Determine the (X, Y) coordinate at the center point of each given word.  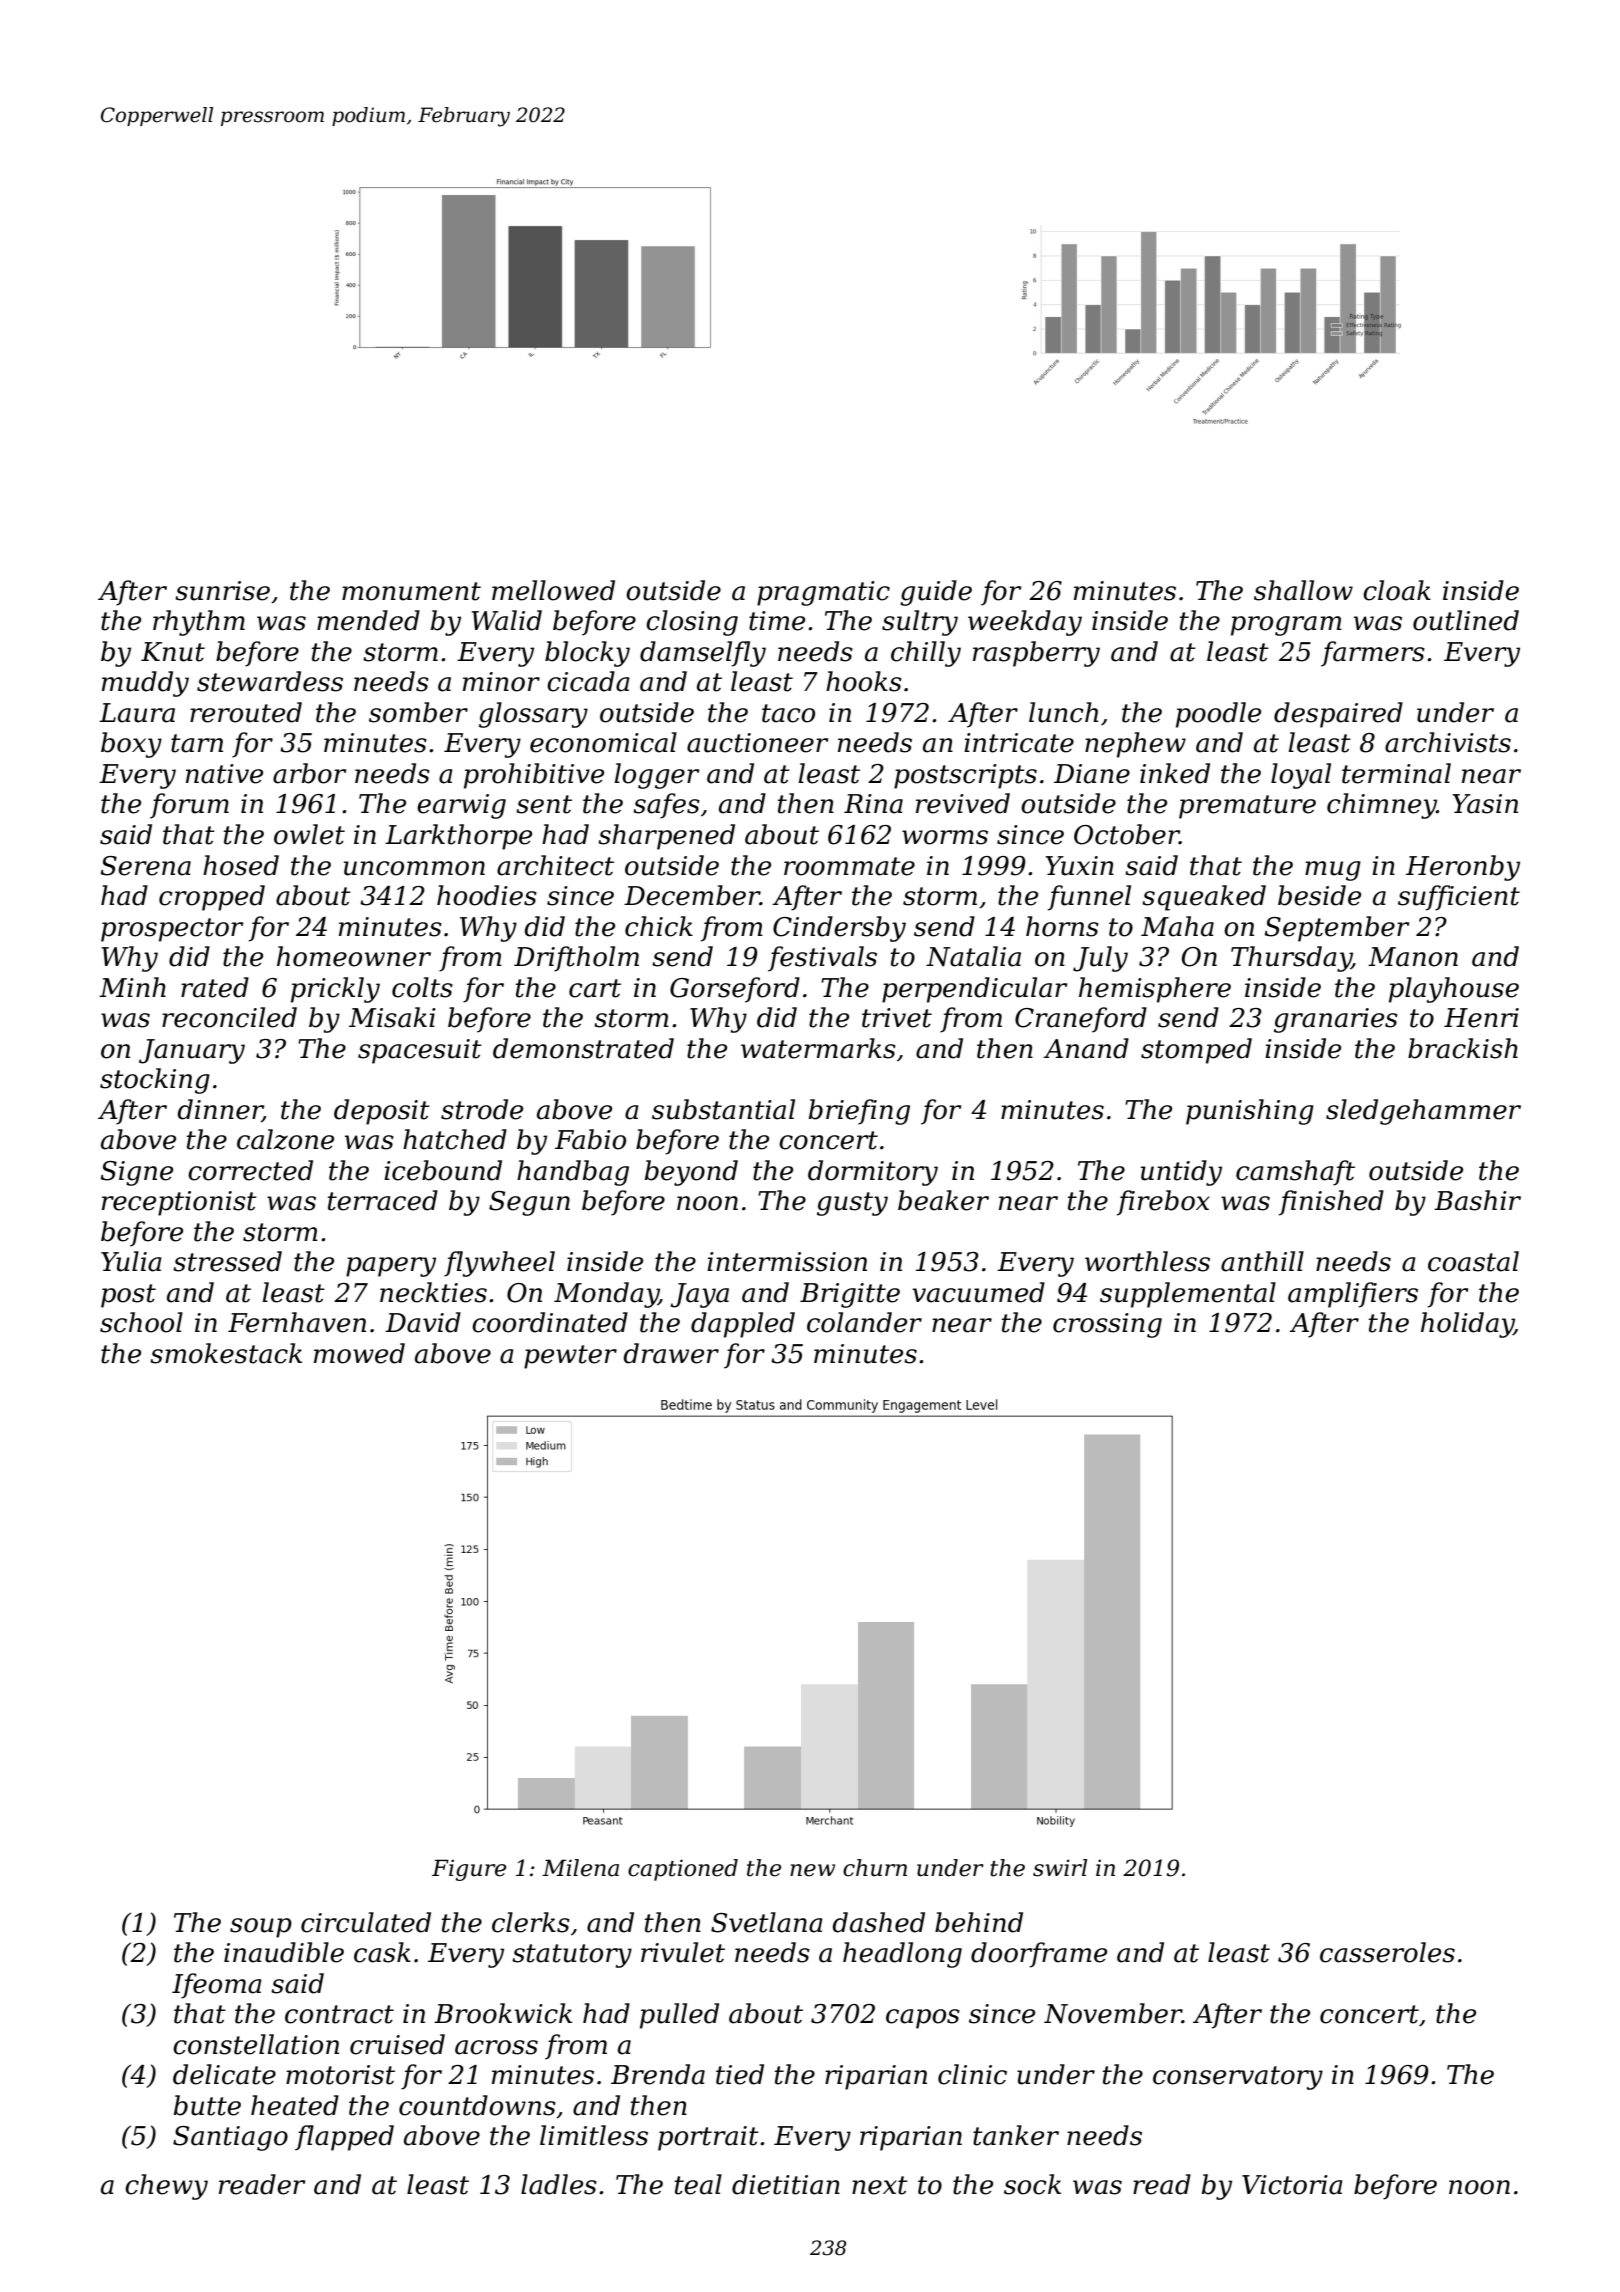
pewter (570, 1357)
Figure (469, 1870)
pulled (679, 2016)
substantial (723, 1109)
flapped (344, 2138)
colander (864, 1322)
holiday (1467, 1325)
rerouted (246, 712)
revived (963, 803)
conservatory (1238, 2078)
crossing (1107, 1325)
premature (1247, 807)
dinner (220, 1110)
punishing (1250, 1112)
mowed (359, 1353)
